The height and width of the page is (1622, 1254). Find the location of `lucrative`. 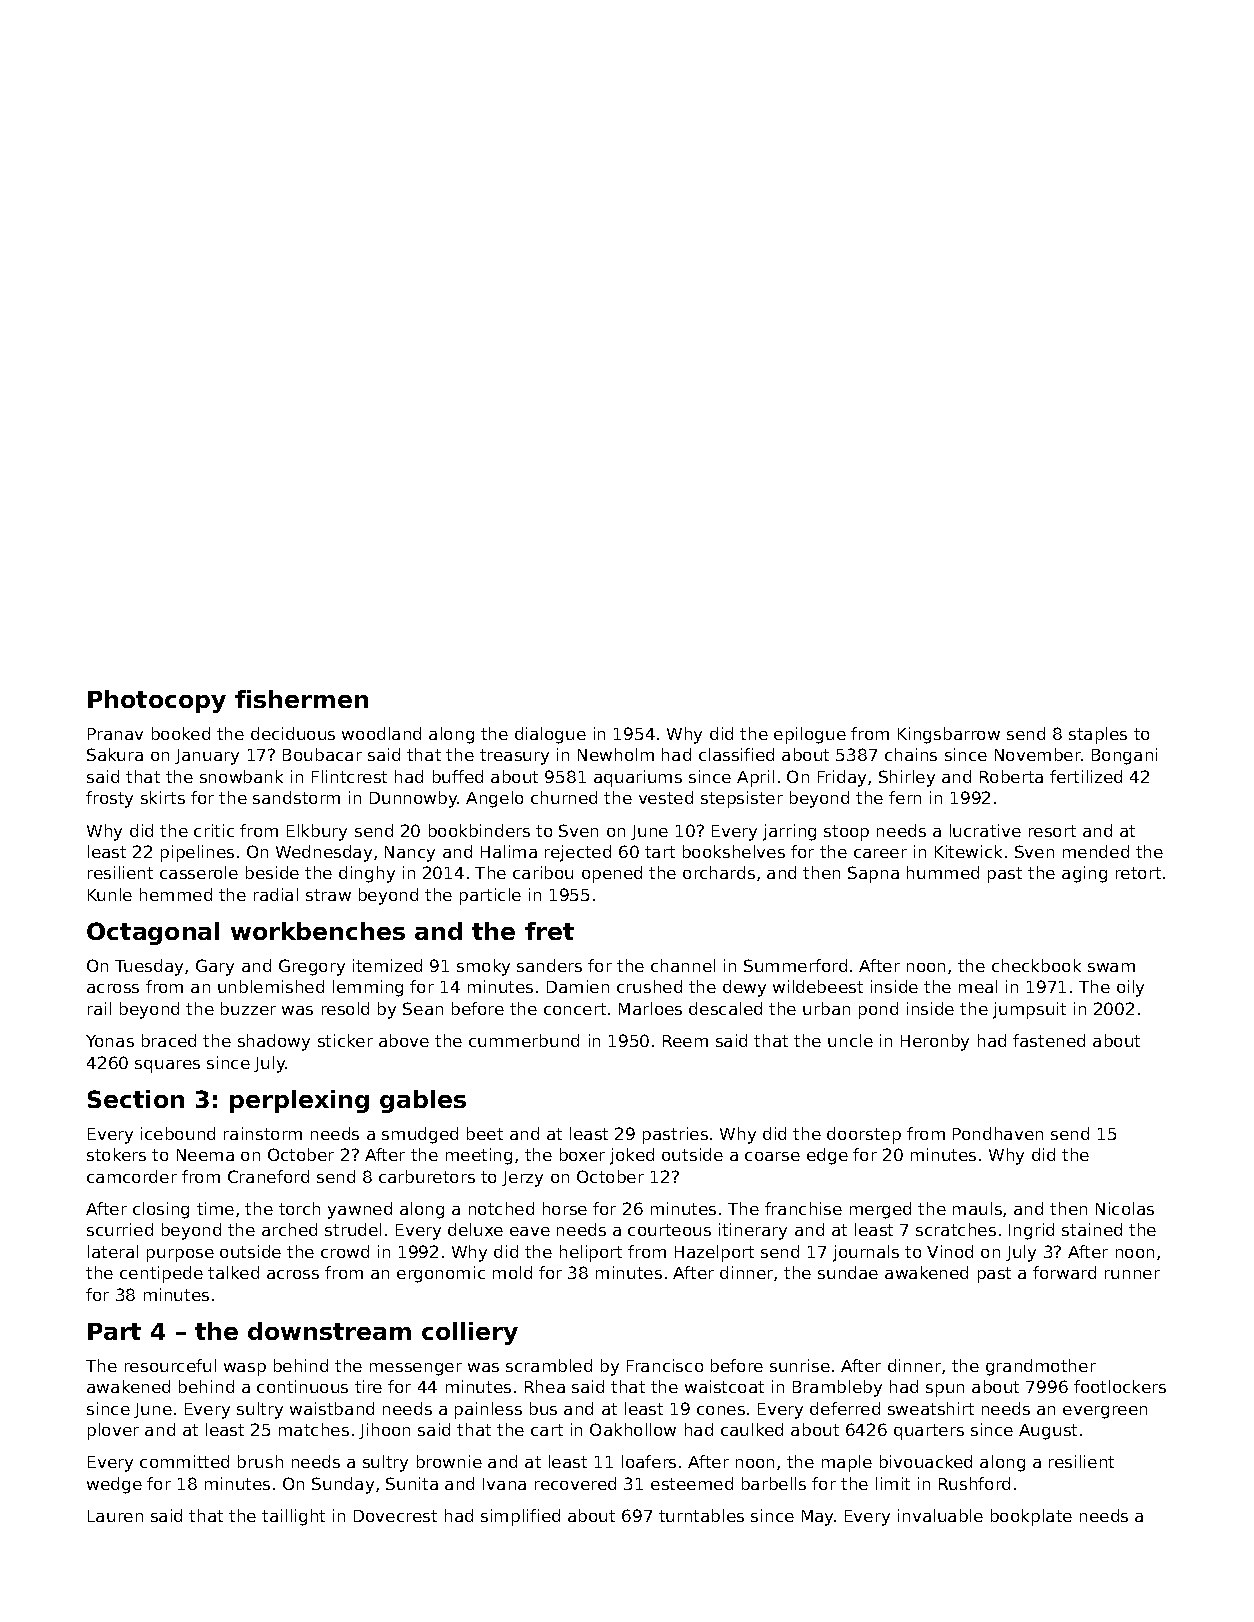

lucrative is located at coordinates (985, 830).
